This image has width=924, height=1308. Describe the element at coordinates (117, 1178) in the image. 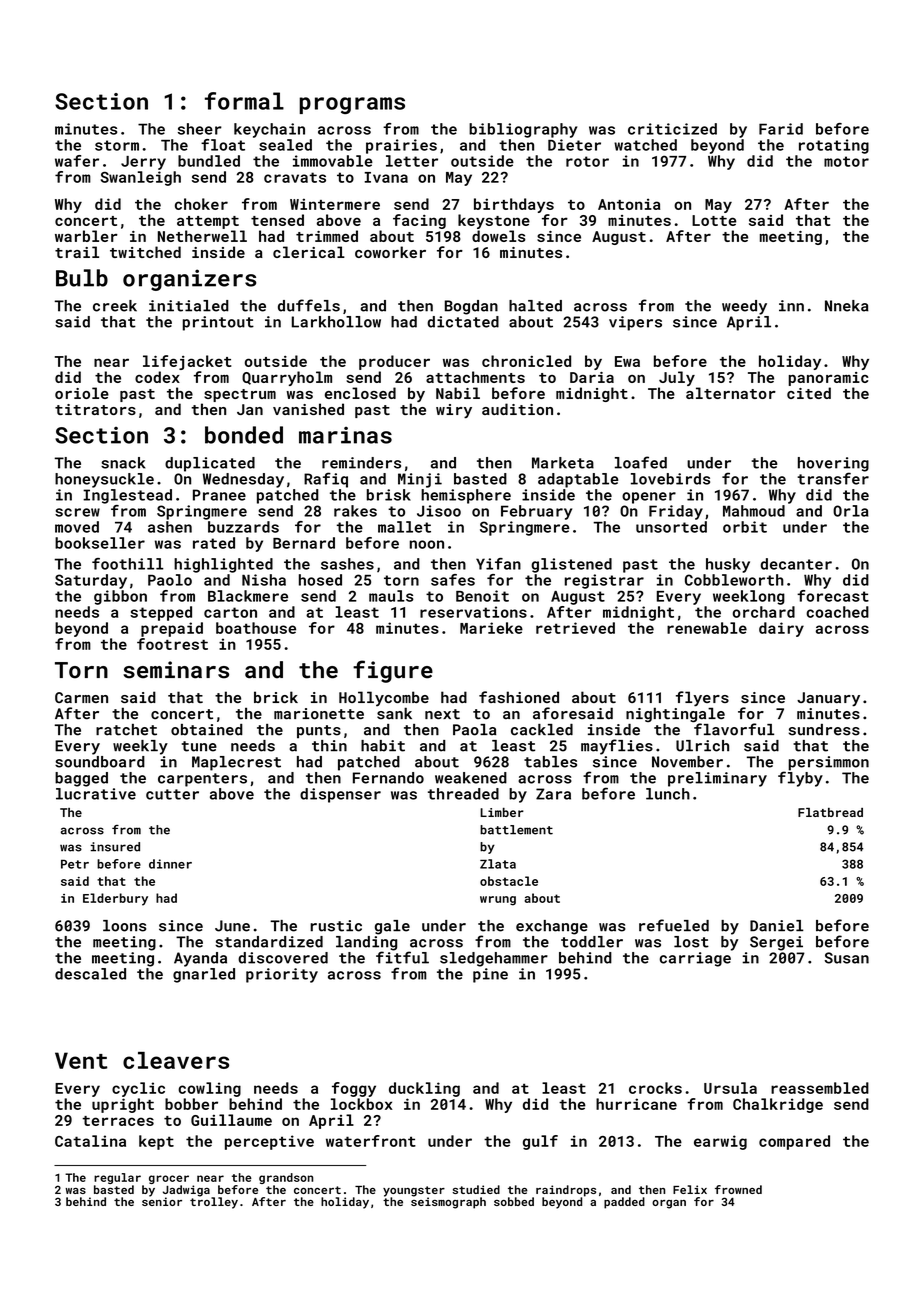

I see `regular` at that location.
